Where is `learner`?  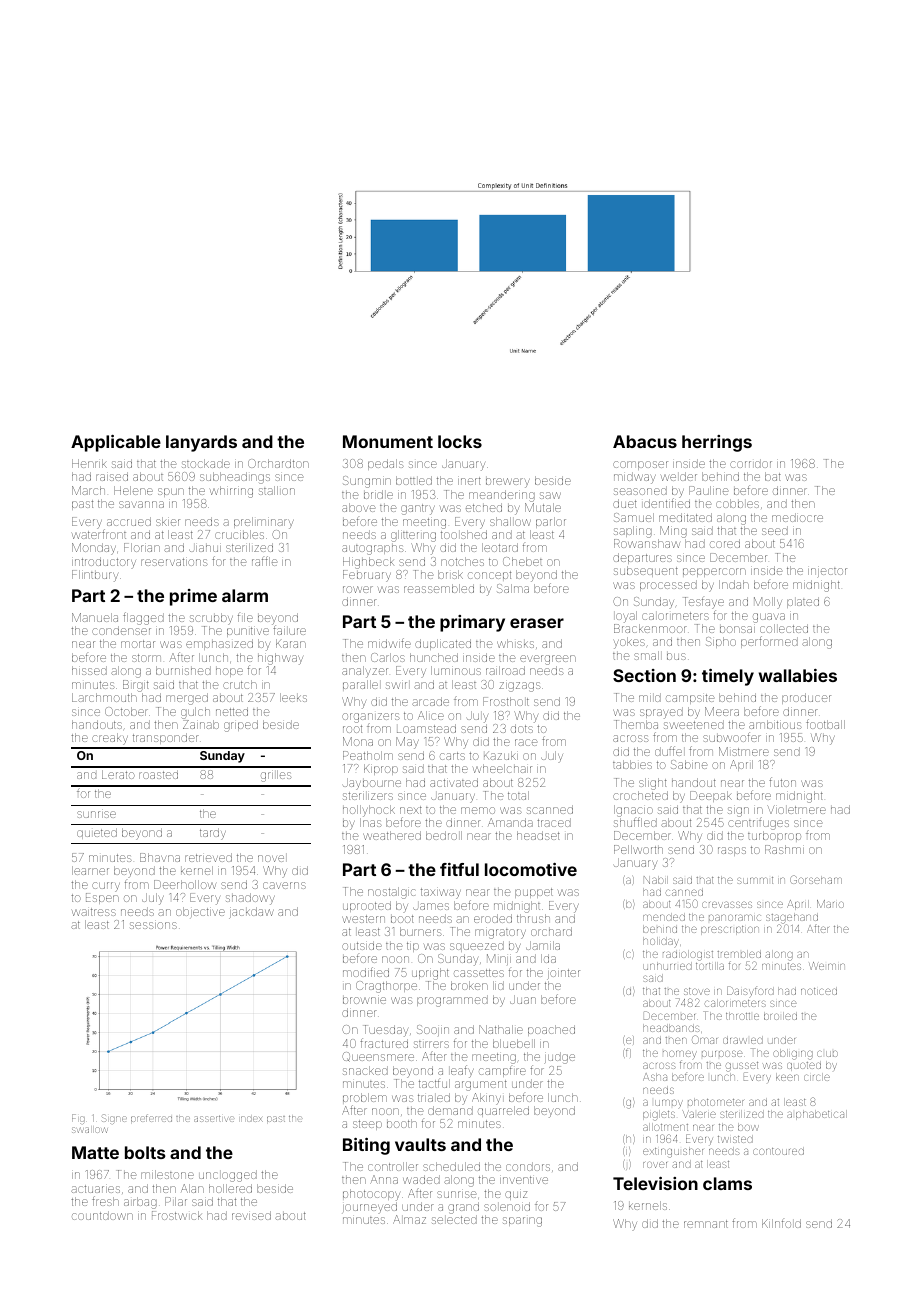
learner is located at coordinates (90, 870).
